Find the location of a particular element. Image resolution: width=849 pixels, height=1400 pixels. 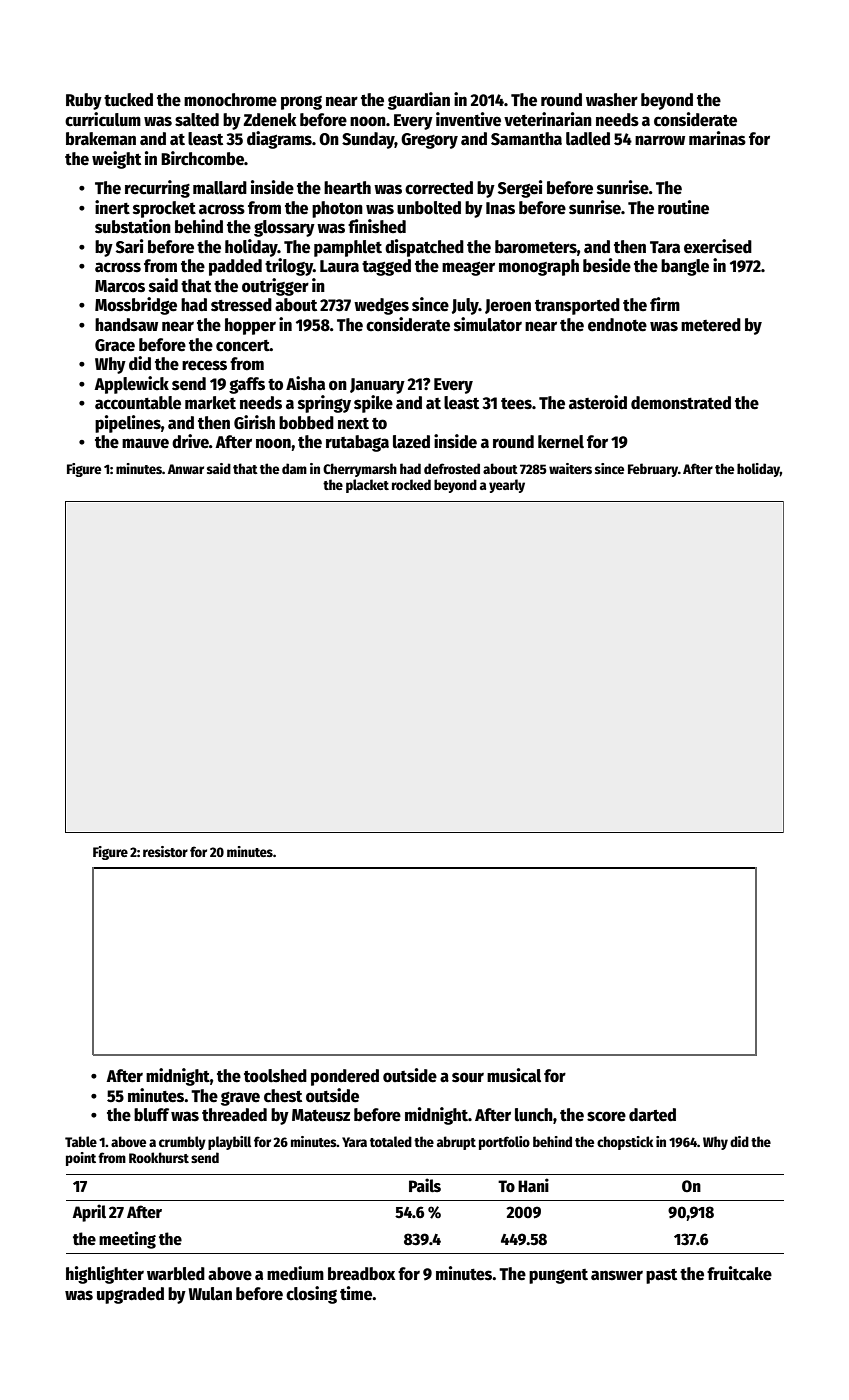

breadbox is located at coordinates (361, 1274).
